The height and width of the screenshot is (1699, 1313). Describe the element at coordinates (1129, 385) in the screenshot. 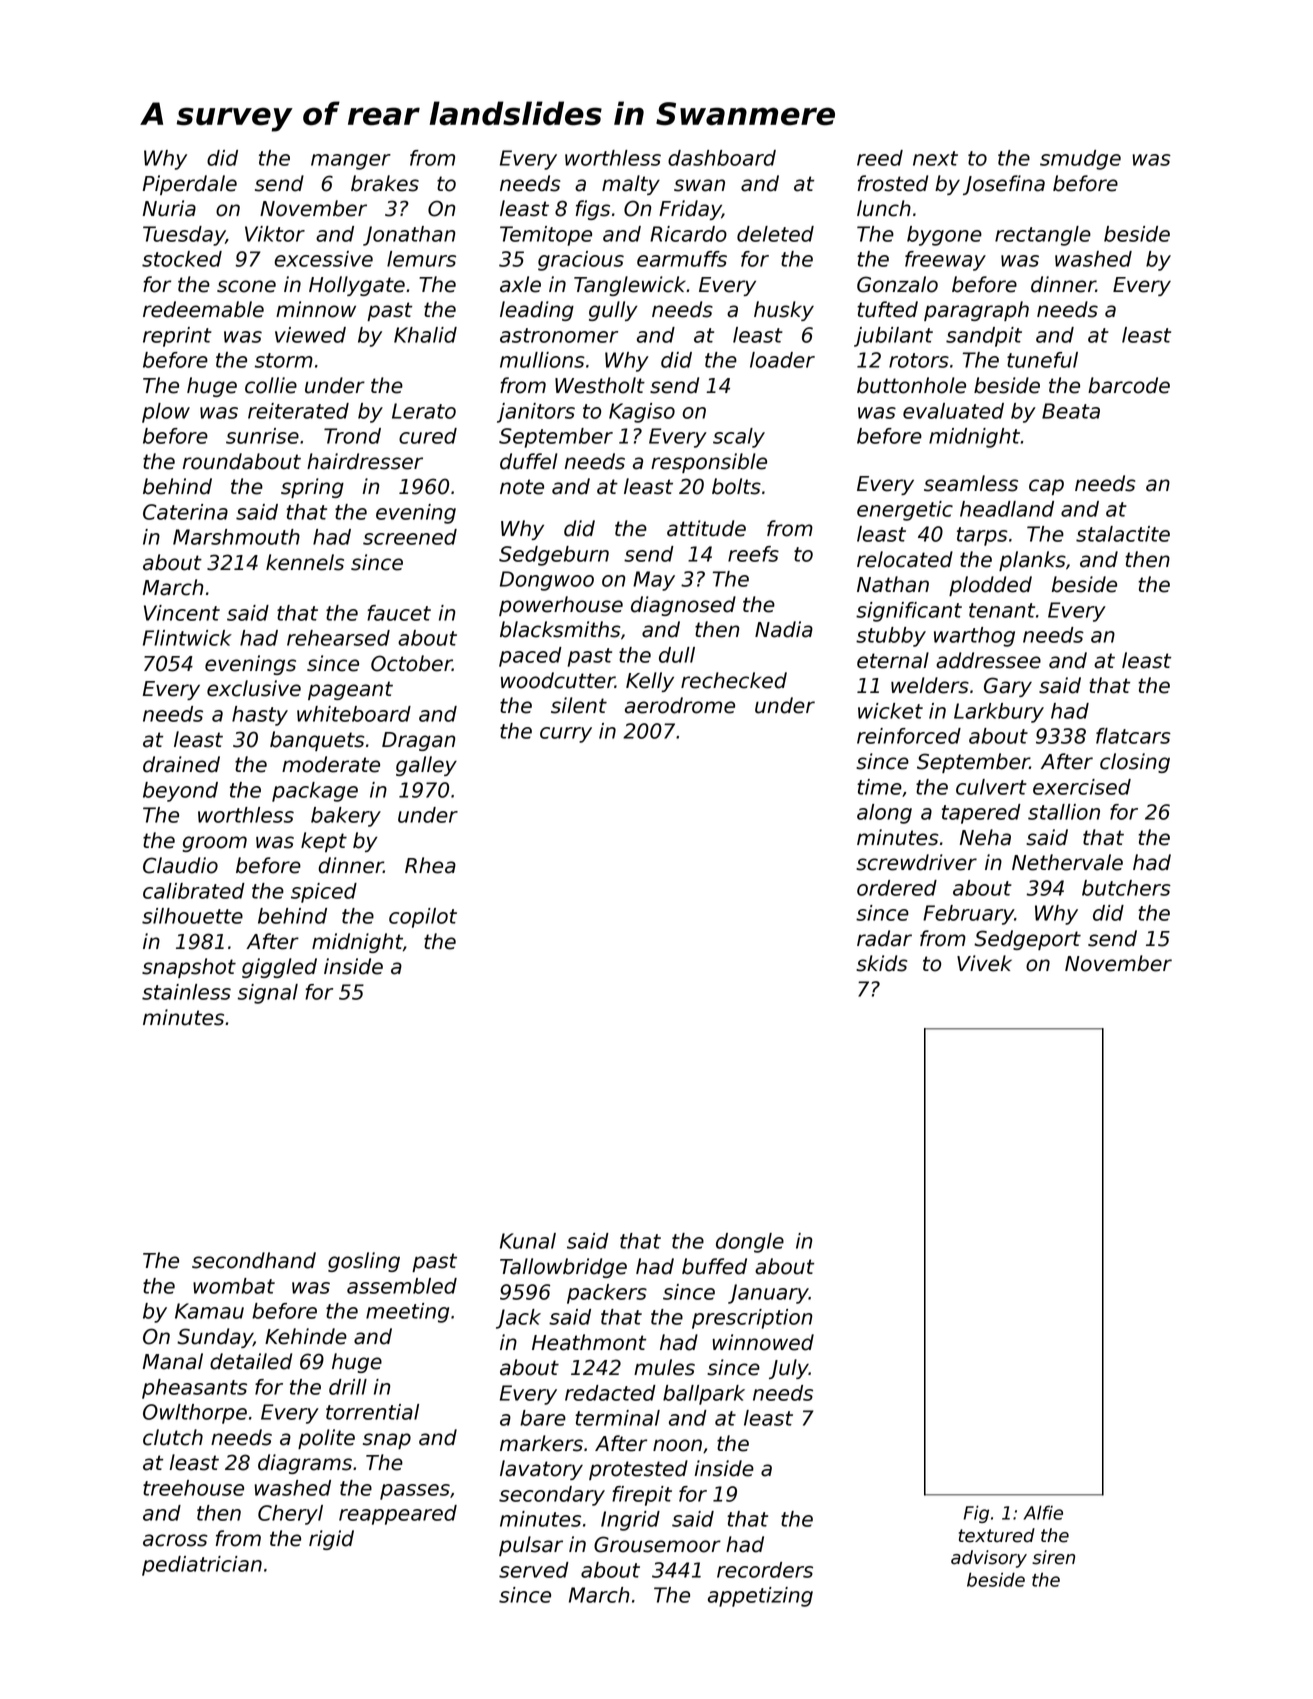

I see `barcode` at that location.
